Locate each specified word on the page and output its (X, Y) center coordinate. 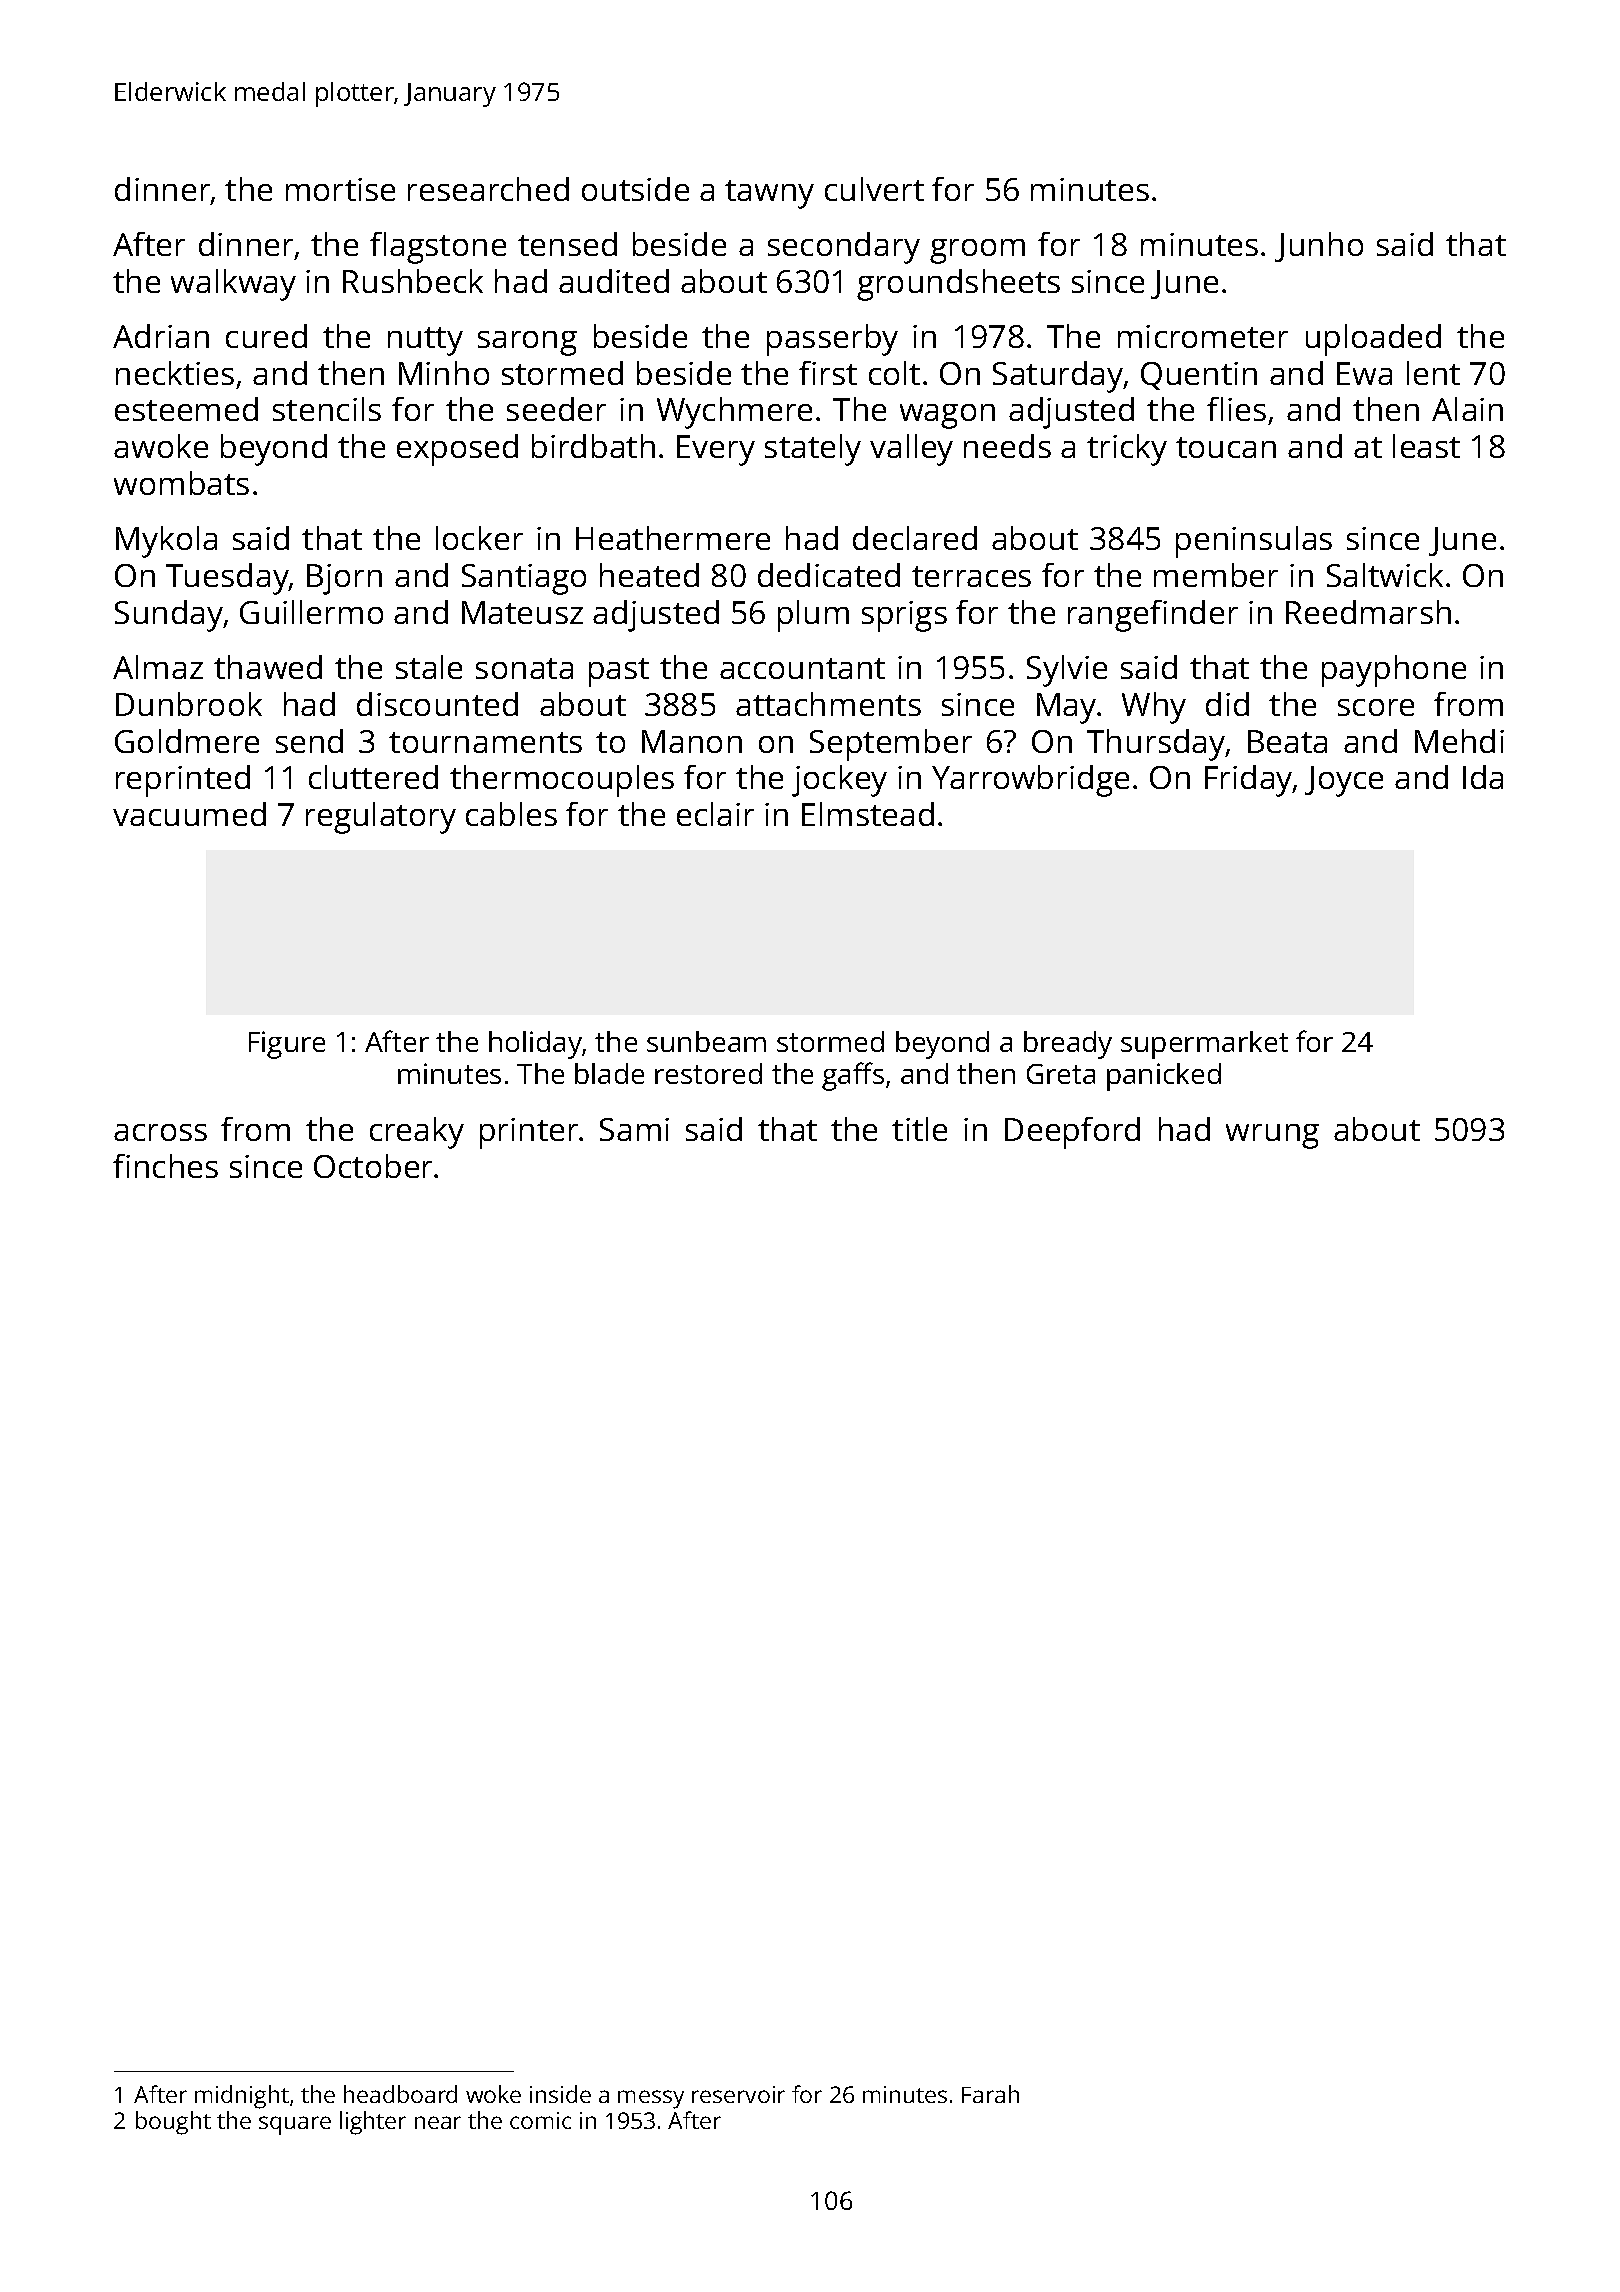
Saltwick (1385, 575)
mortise (340, 189)
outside (635, 189)
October (373, 1166)
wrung (1272, 1136)
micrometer (1203, 336)
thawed (268, 667)
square (295, 2125)
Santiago (524, 579)
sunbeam (706, 1041)
